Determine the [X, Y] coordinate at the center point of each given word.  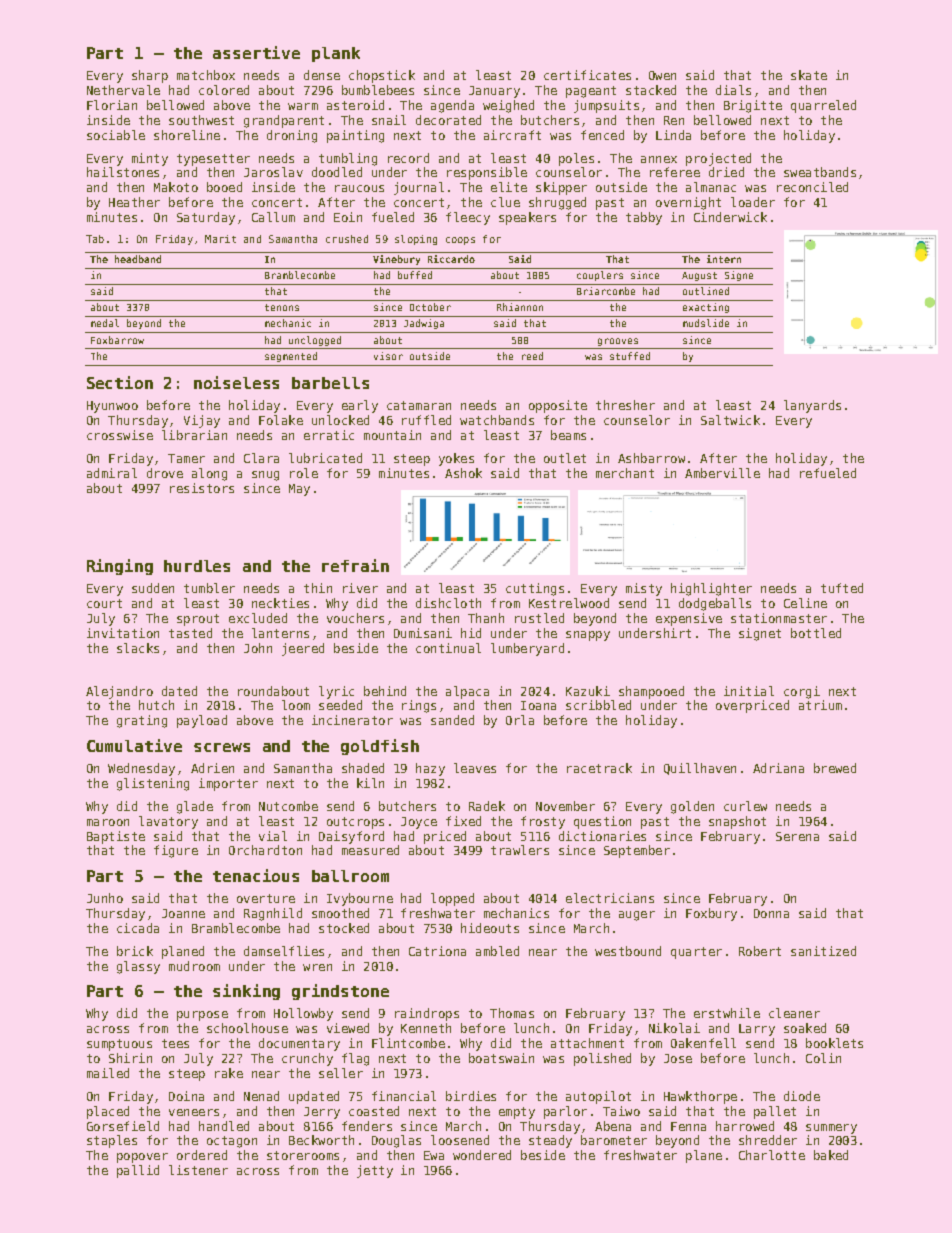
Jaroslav [273, 172]
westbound [628, 951]
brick [135, 951]
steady [550, 1141]
